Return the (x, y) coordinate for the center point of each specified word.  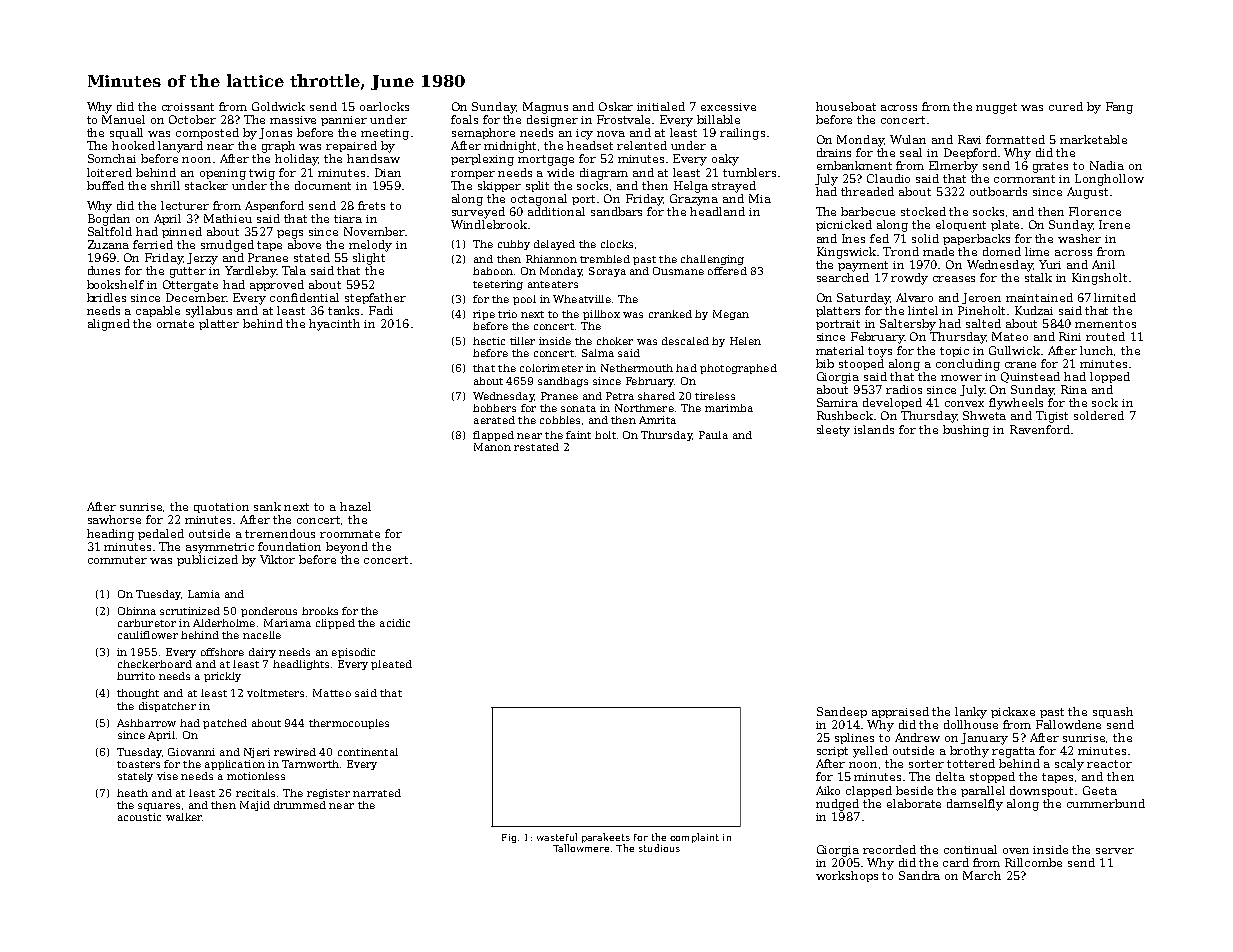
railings (742, 134)
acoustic (139, 817)
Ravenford (1040, 429)
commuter (117, 560)
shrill (165, 185)
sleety (833, 431)
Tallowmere (581, 848)
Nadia (1107, 165)
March (982, 875)
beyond (347, 548)
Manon (492, 447)
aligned (109, 325)
